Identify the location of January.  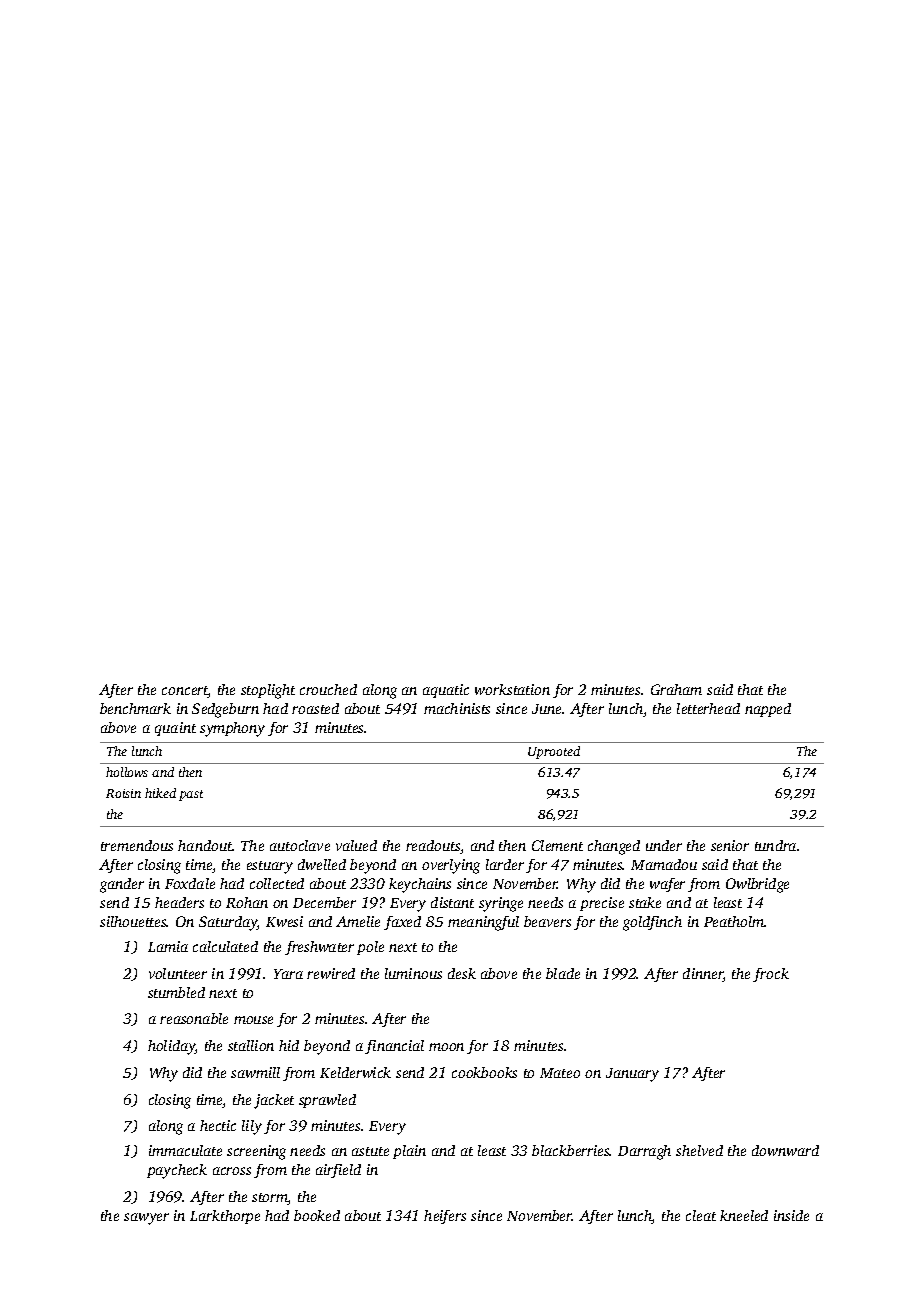
(632, 1075).
